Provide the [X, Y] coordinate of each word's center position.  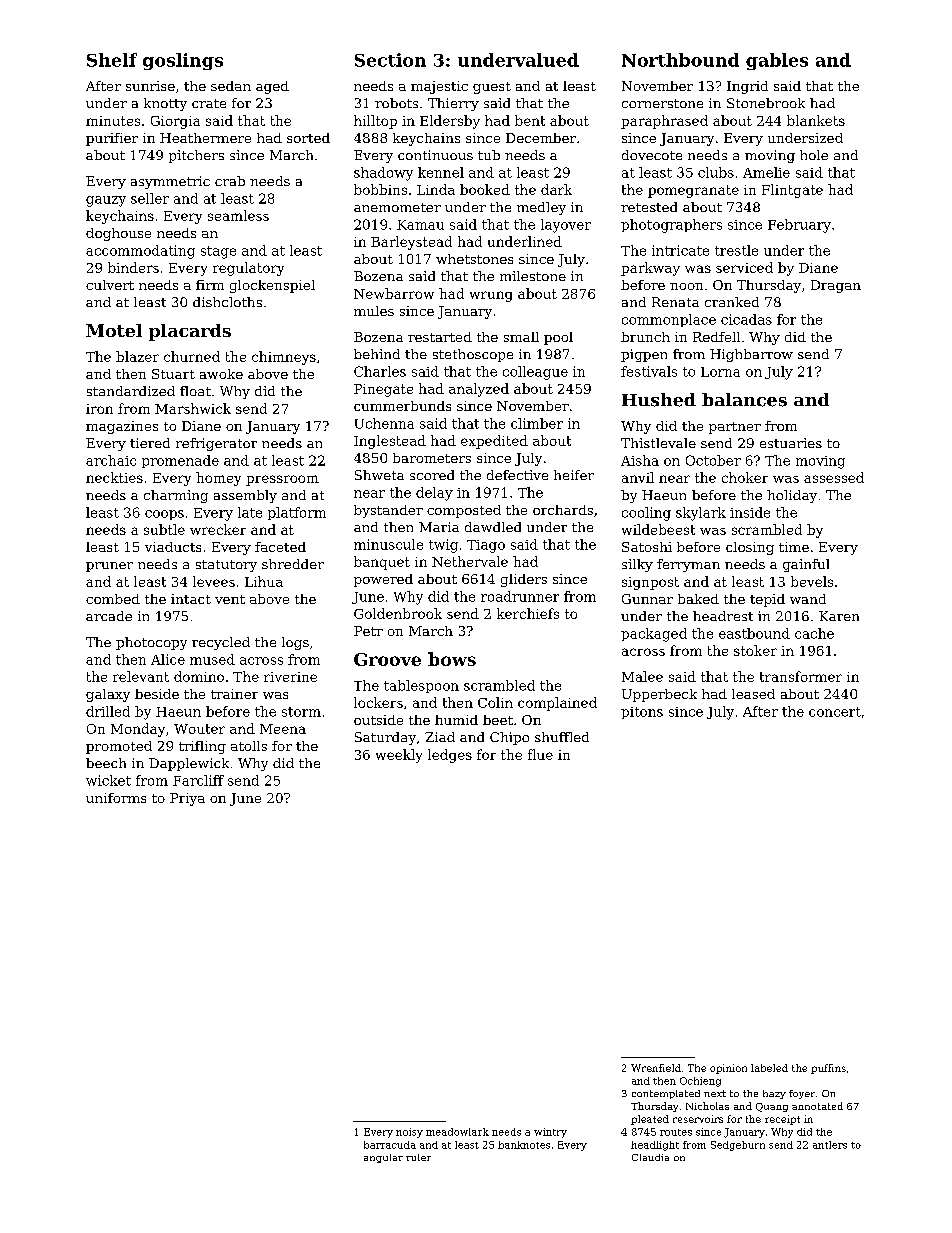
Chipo [509, 738]
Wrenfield [656, 1068]
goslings [183, 61]
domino [199, 676]
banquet [382, 563]
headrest [723, 616]
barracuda [390, 1145]
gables [777, 61]
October [713, 460]
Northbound [680, 60]
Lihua [264, 581]
